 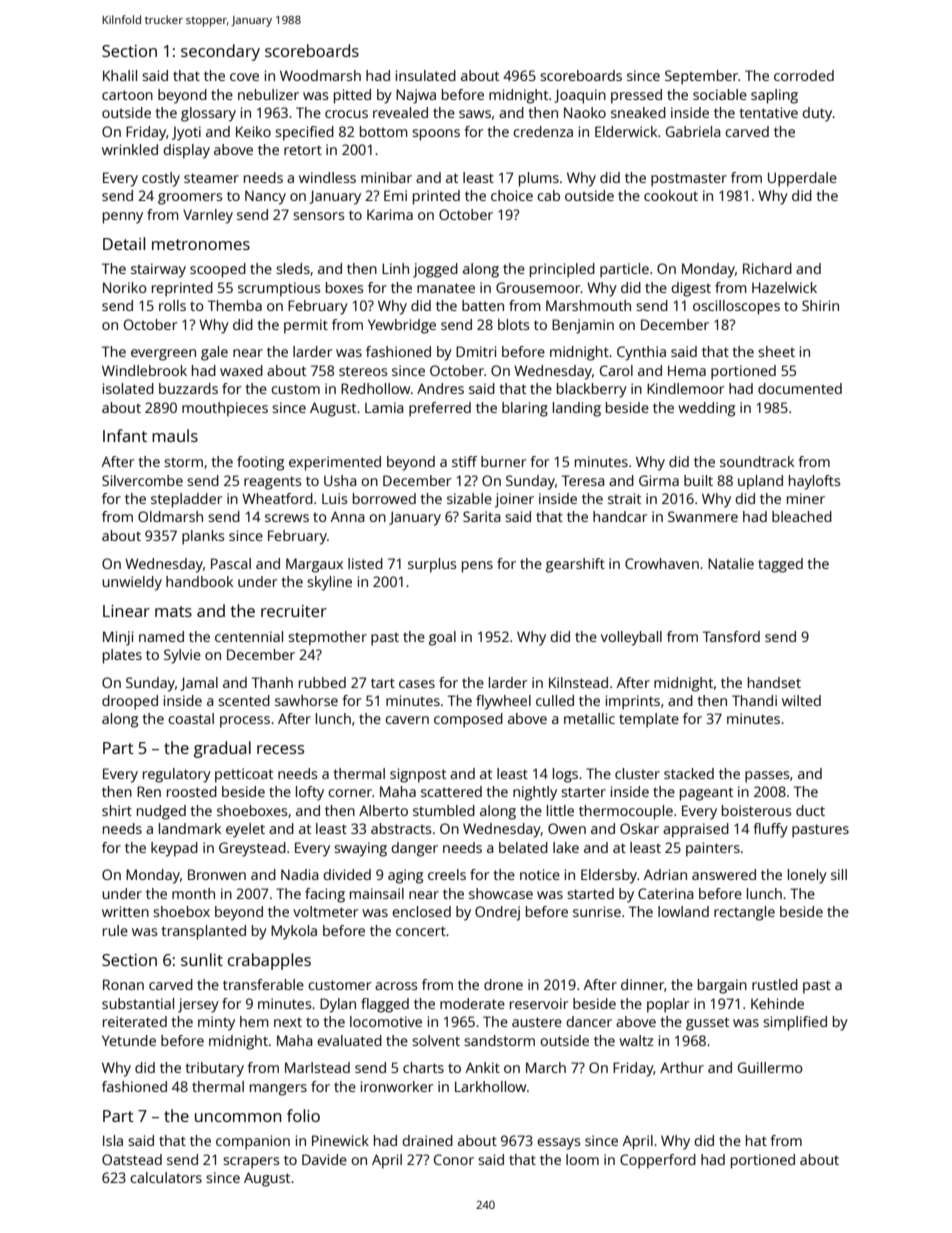 What do you see at coordinates (671, 195) in the page?
I see `cookout` at bounding box center [671, 195].
